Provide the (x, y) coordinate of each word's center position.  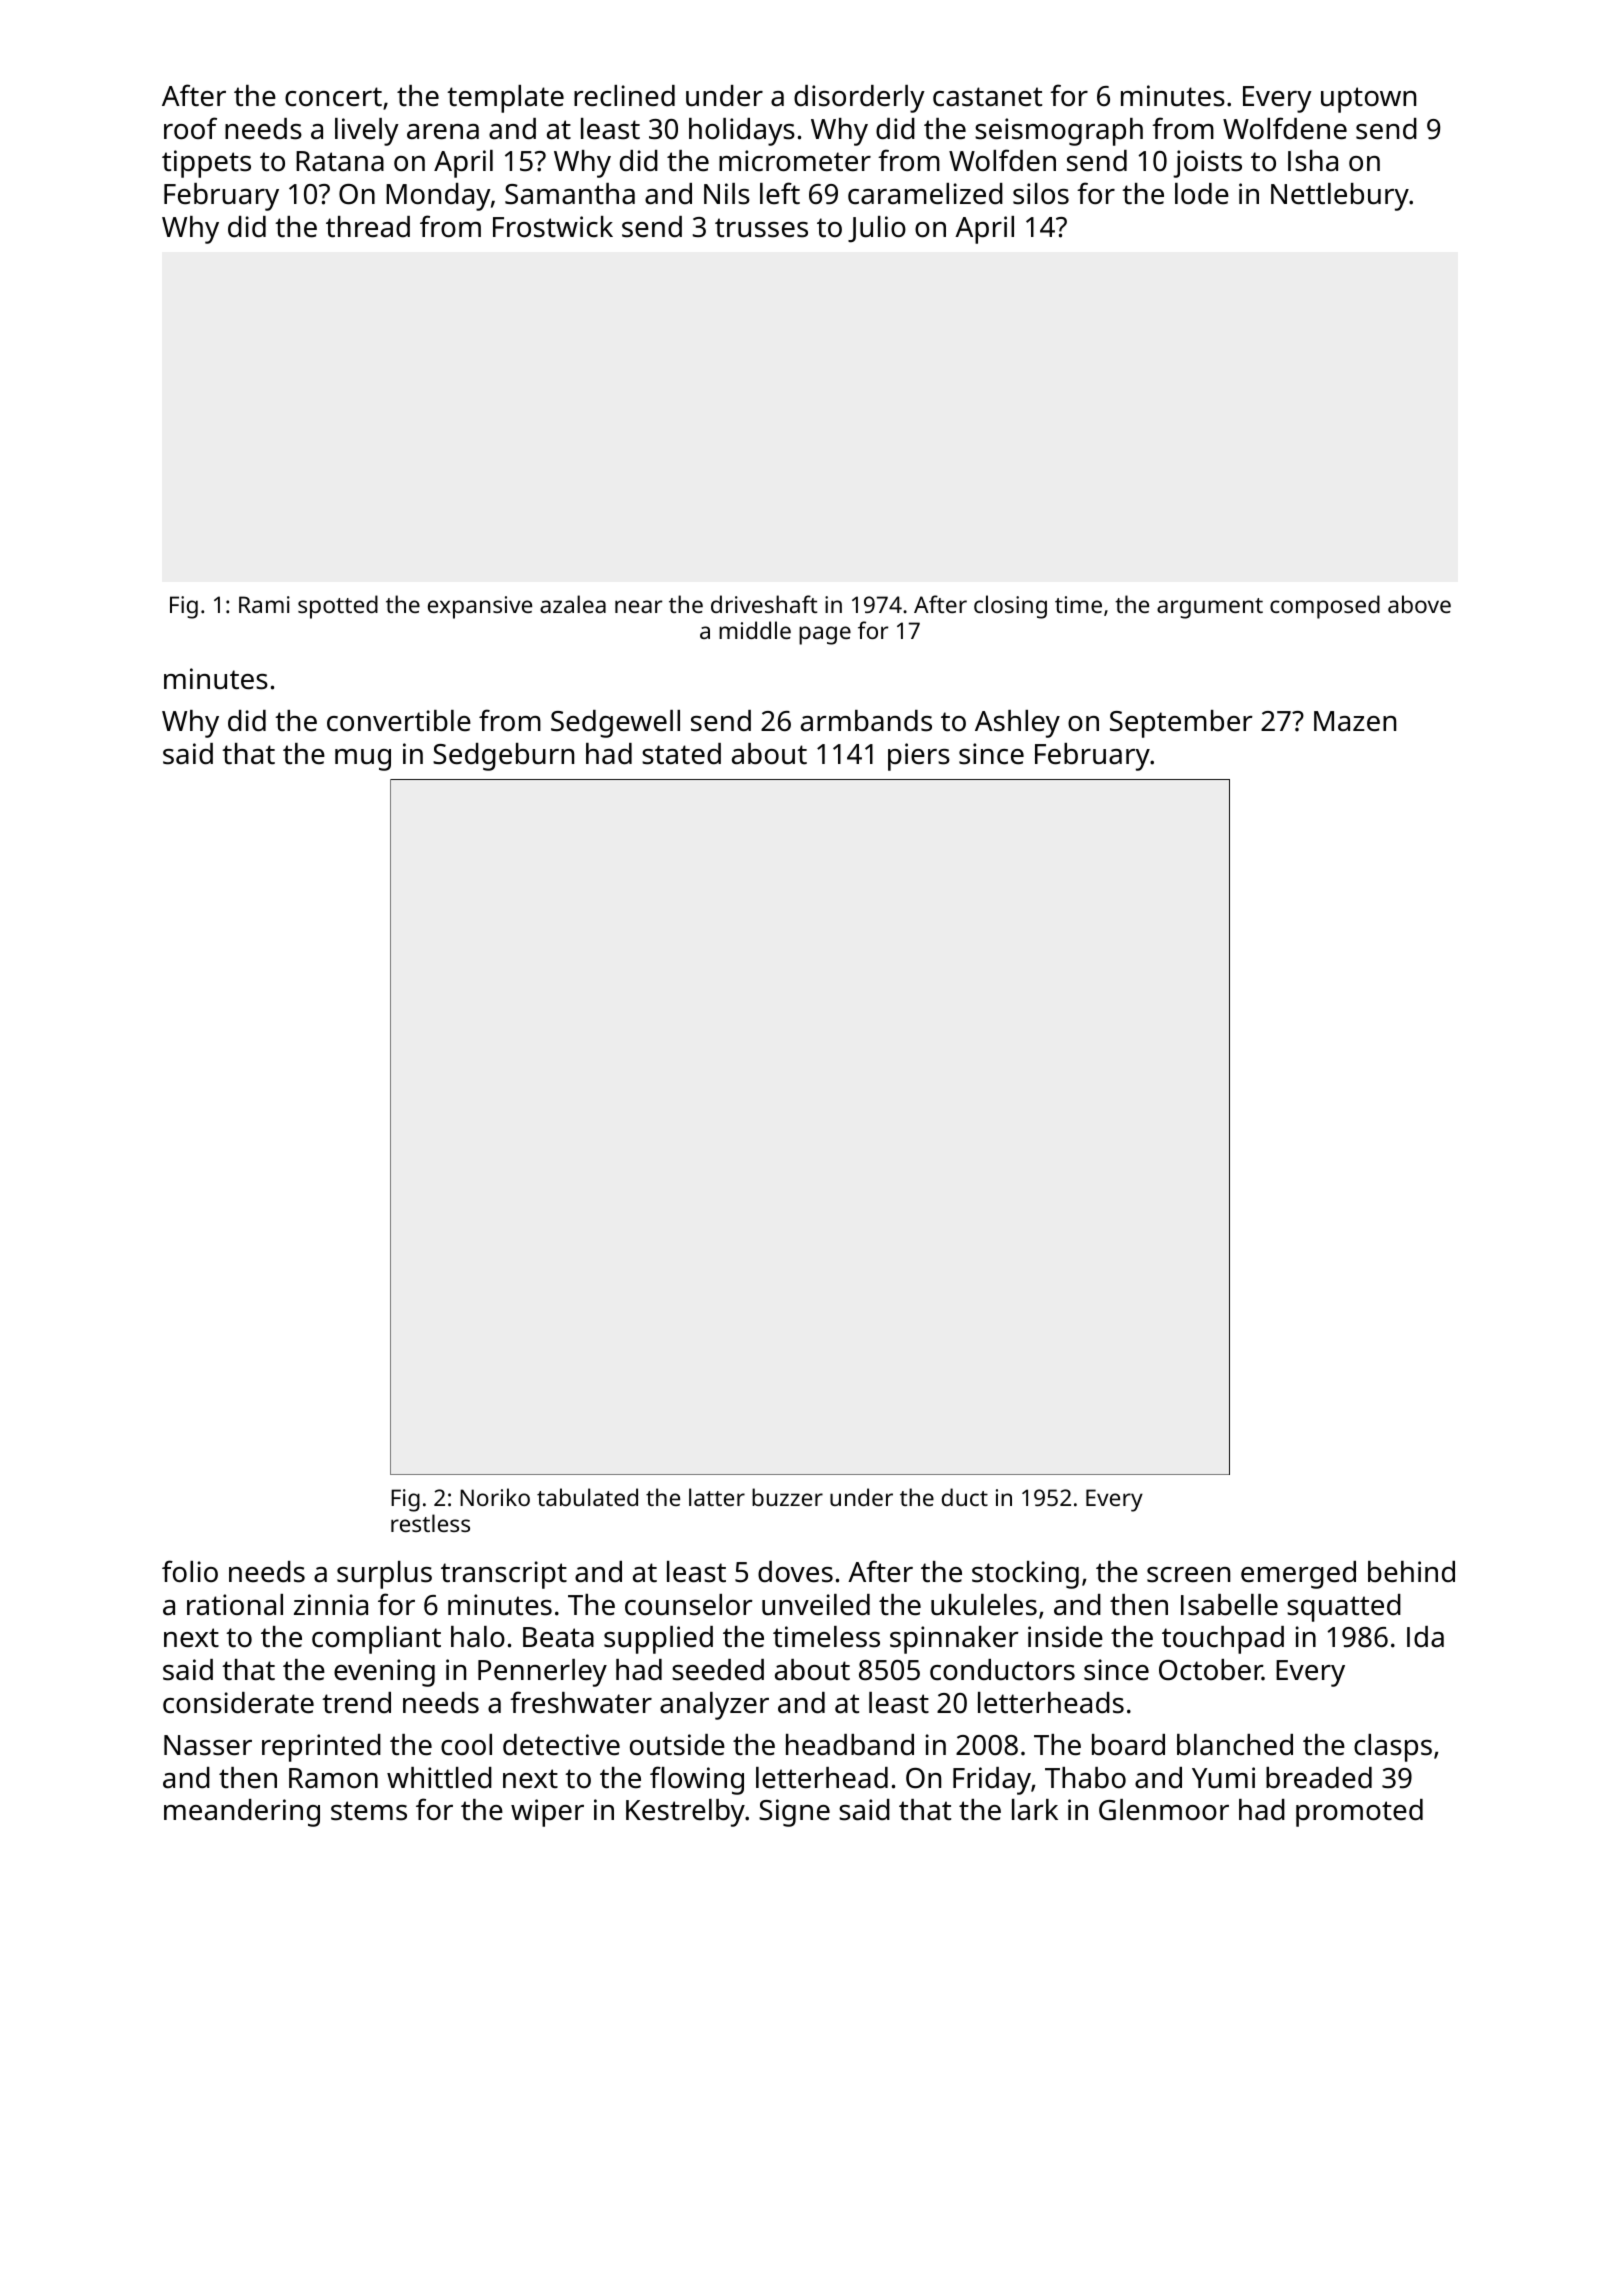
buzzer (787, 1497)
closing (1010, 607)
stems (369, 1811)
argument (1210, 608)
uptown (1368, 100)
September (1181, 724)
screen (1188, 1575)
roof (190, 128)
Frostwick (553, 227)
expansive (480, 607)
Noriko (495, 1497)
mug (363, 760)
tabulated (587, 1497)
